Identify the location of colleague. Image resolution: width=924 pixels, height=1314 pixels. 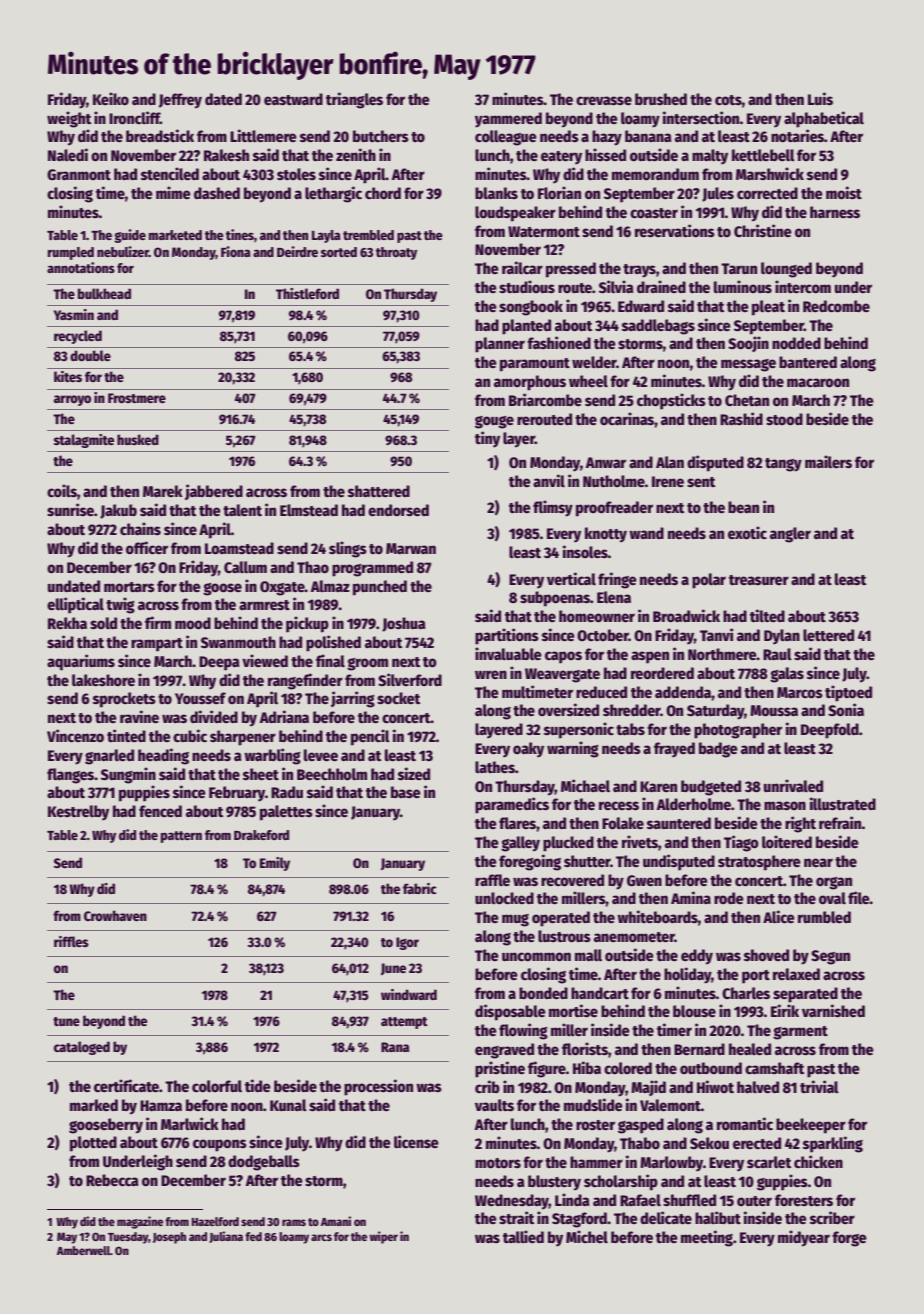
(506, 138).
